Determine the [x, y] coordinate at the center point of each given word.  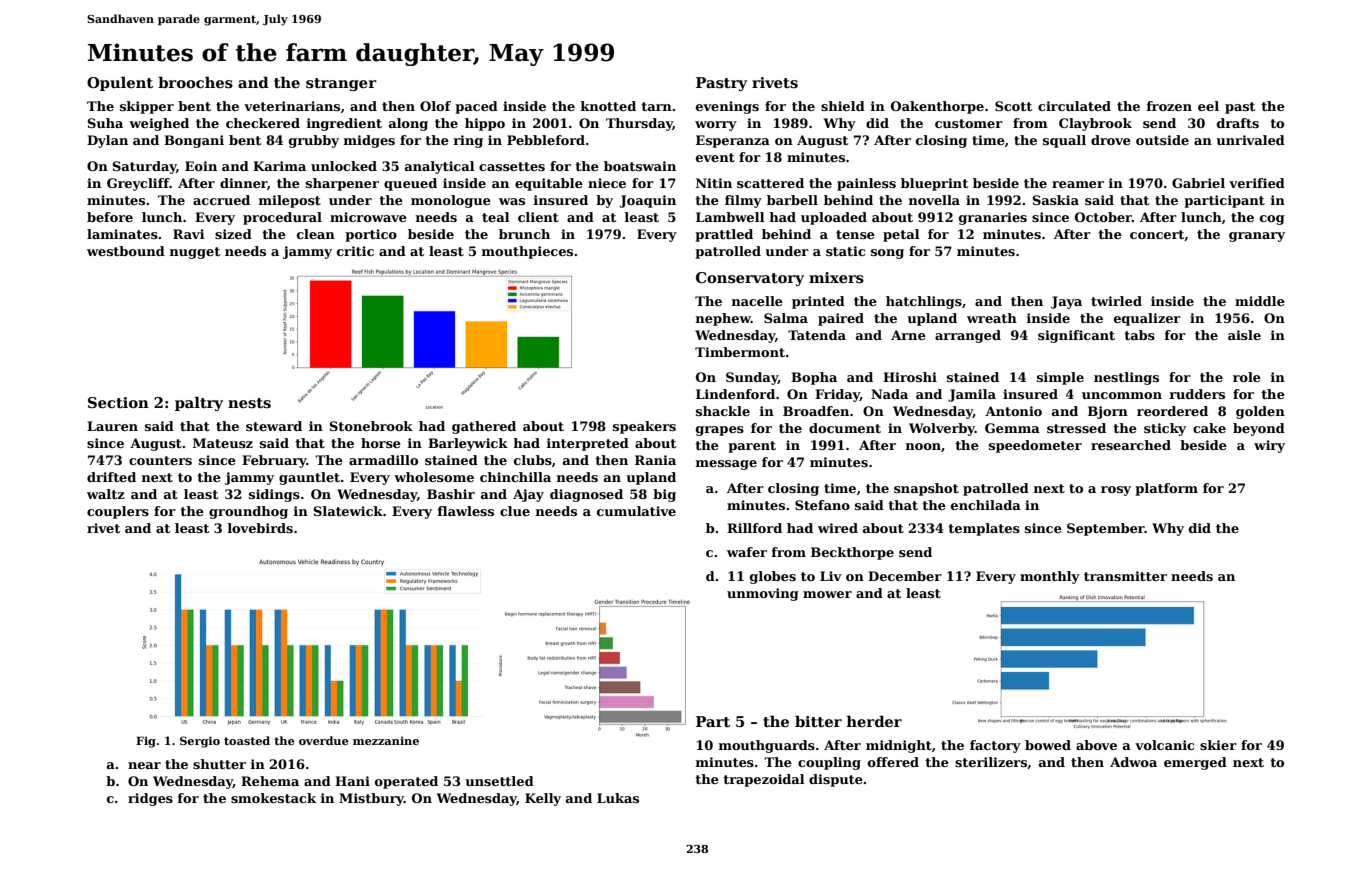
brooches [195, 82]
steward [274, 426]
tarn [656, 106]
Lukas [618, 798]
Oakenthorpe [937, 107]
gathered [484, 427]
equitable [549, 184]
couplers [118, 512]
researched [1131, 445]
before [110, 217]
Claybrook [1095, 124]
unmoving [763, 594]
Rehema [270, 781]
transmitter [1125, 576]
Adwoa [1133, 762]
